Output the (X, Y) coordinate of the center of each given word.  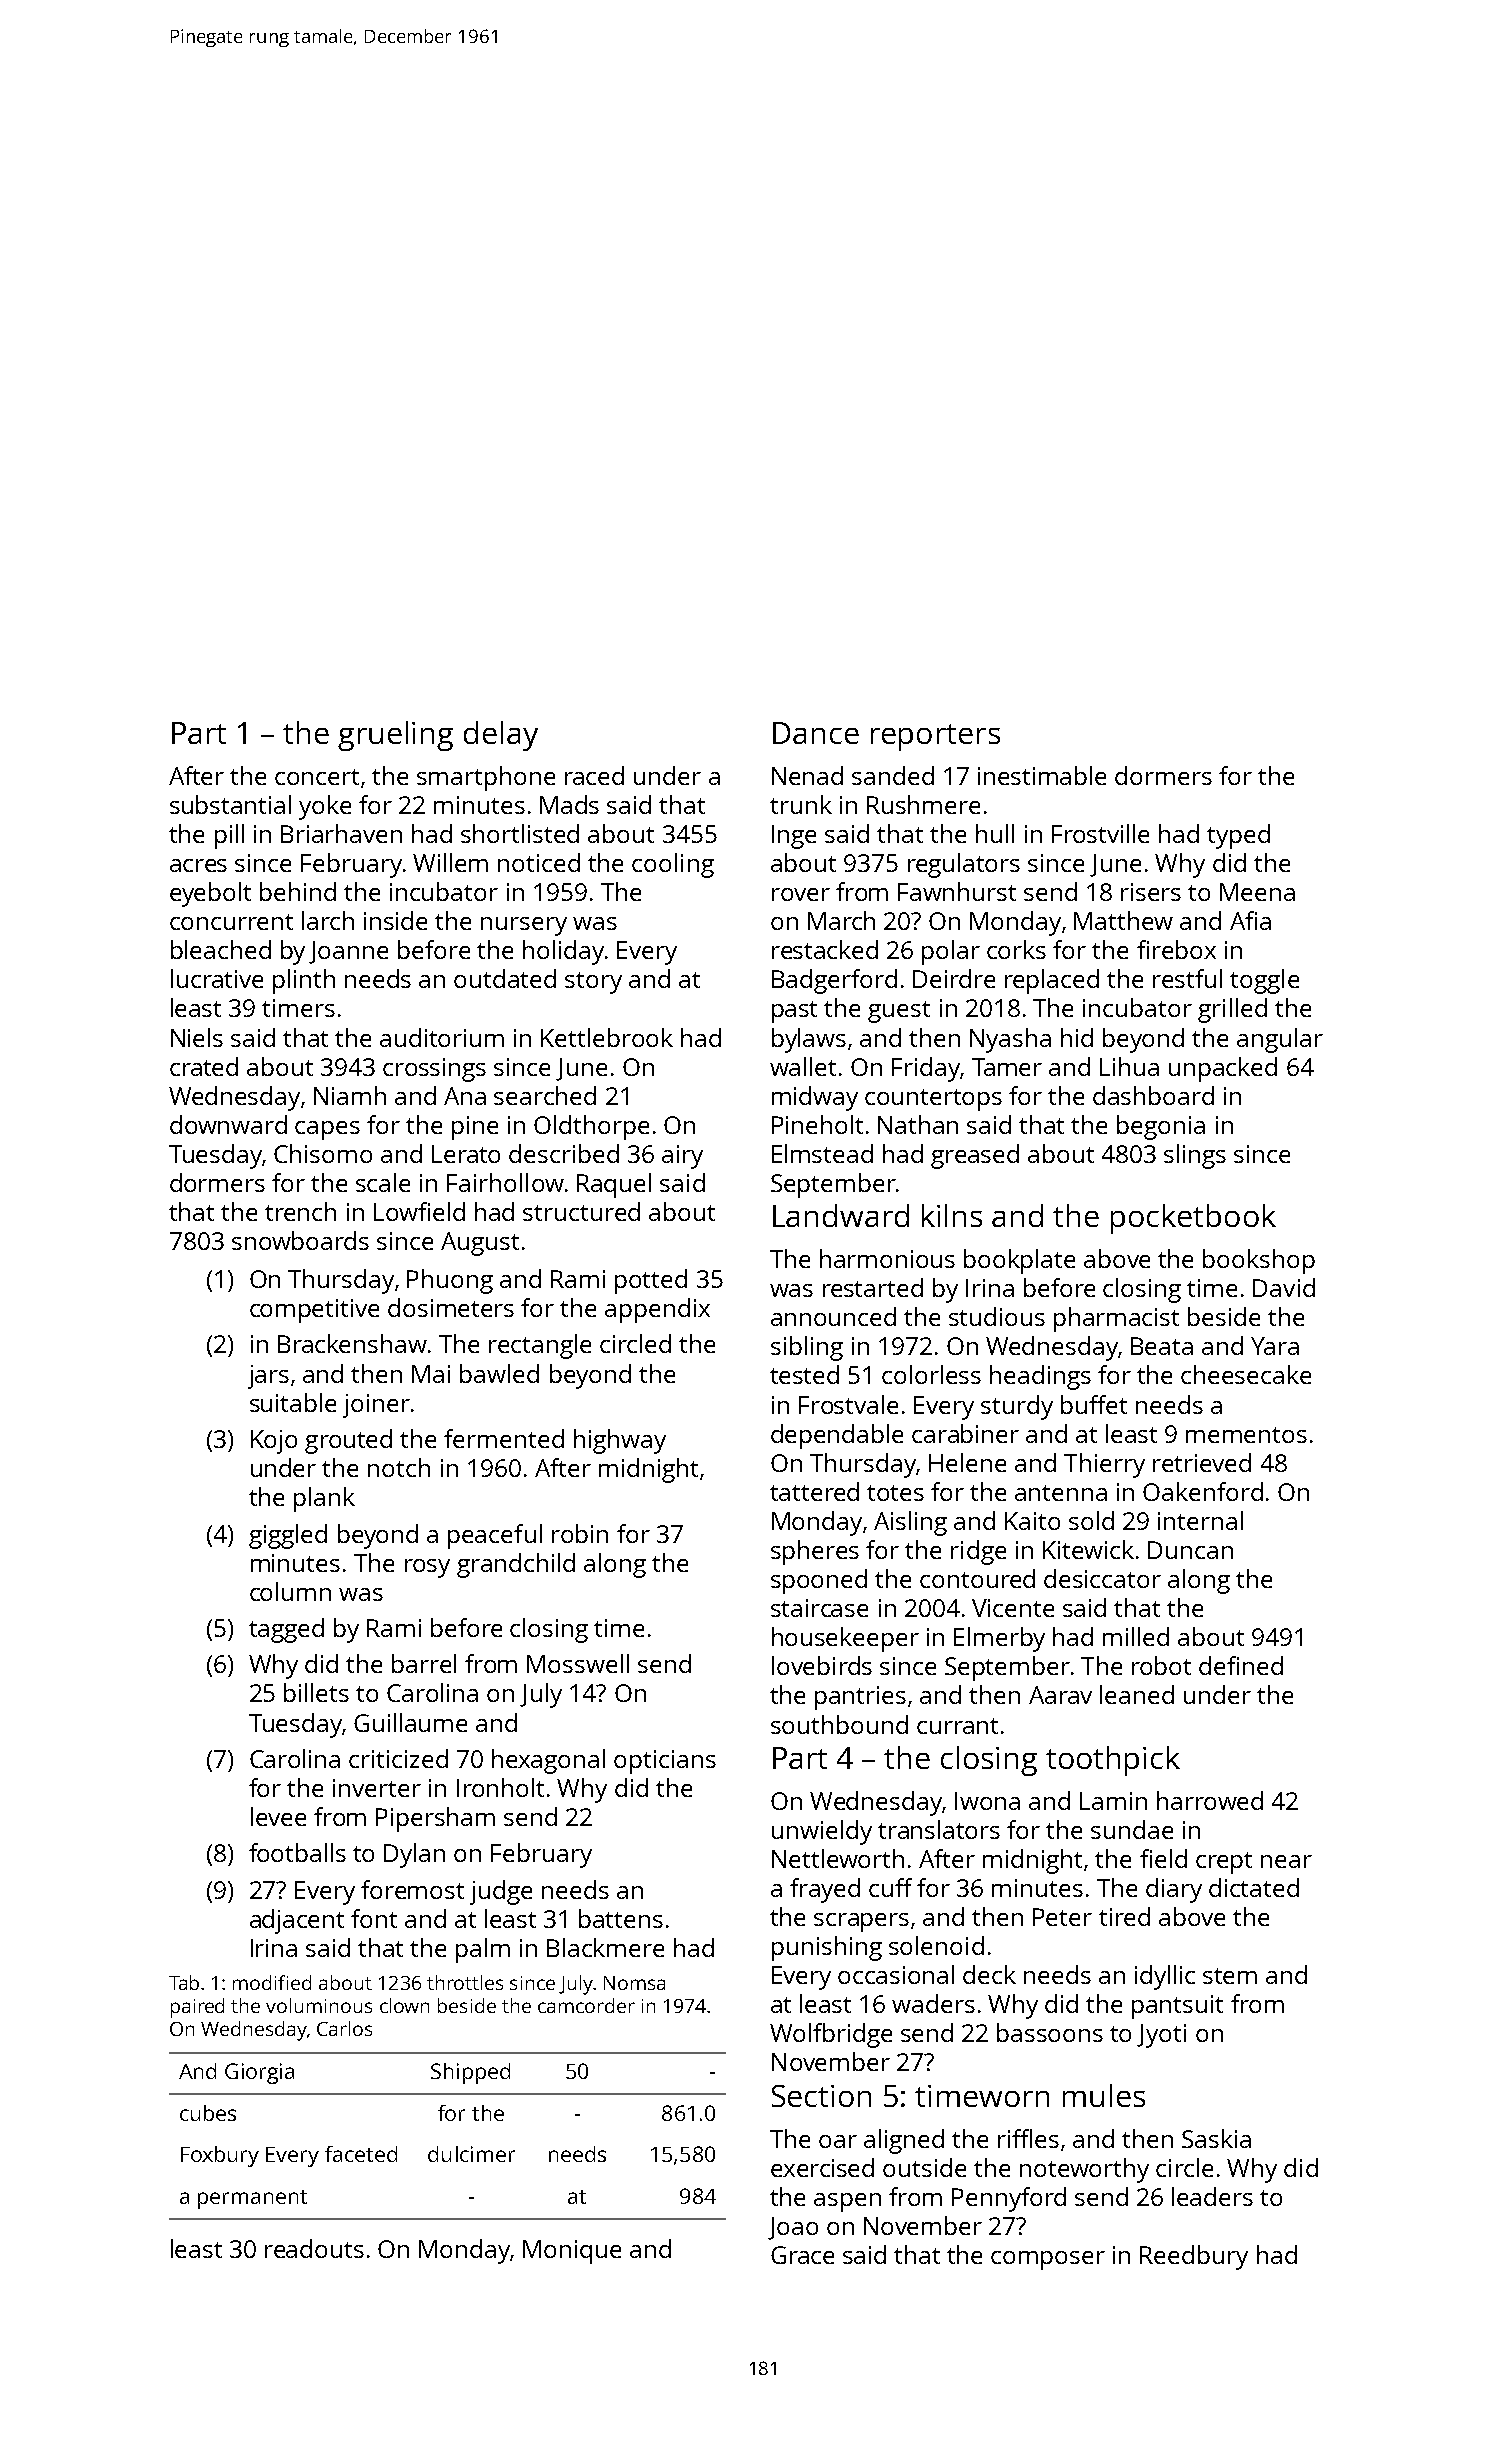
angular (1280, 1040)
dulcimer (471, 2154)
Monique (572, 2252)
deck (989, 1974)
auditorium (442, 1037)
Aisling (910, 1523)
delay (501, 736)
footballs (297, 1852)
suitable (293, 1402)
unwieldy (822, 1832)
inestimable (1042, 775)
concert (317, 777)
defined (1241, 1665)
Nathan (918, 1124)
